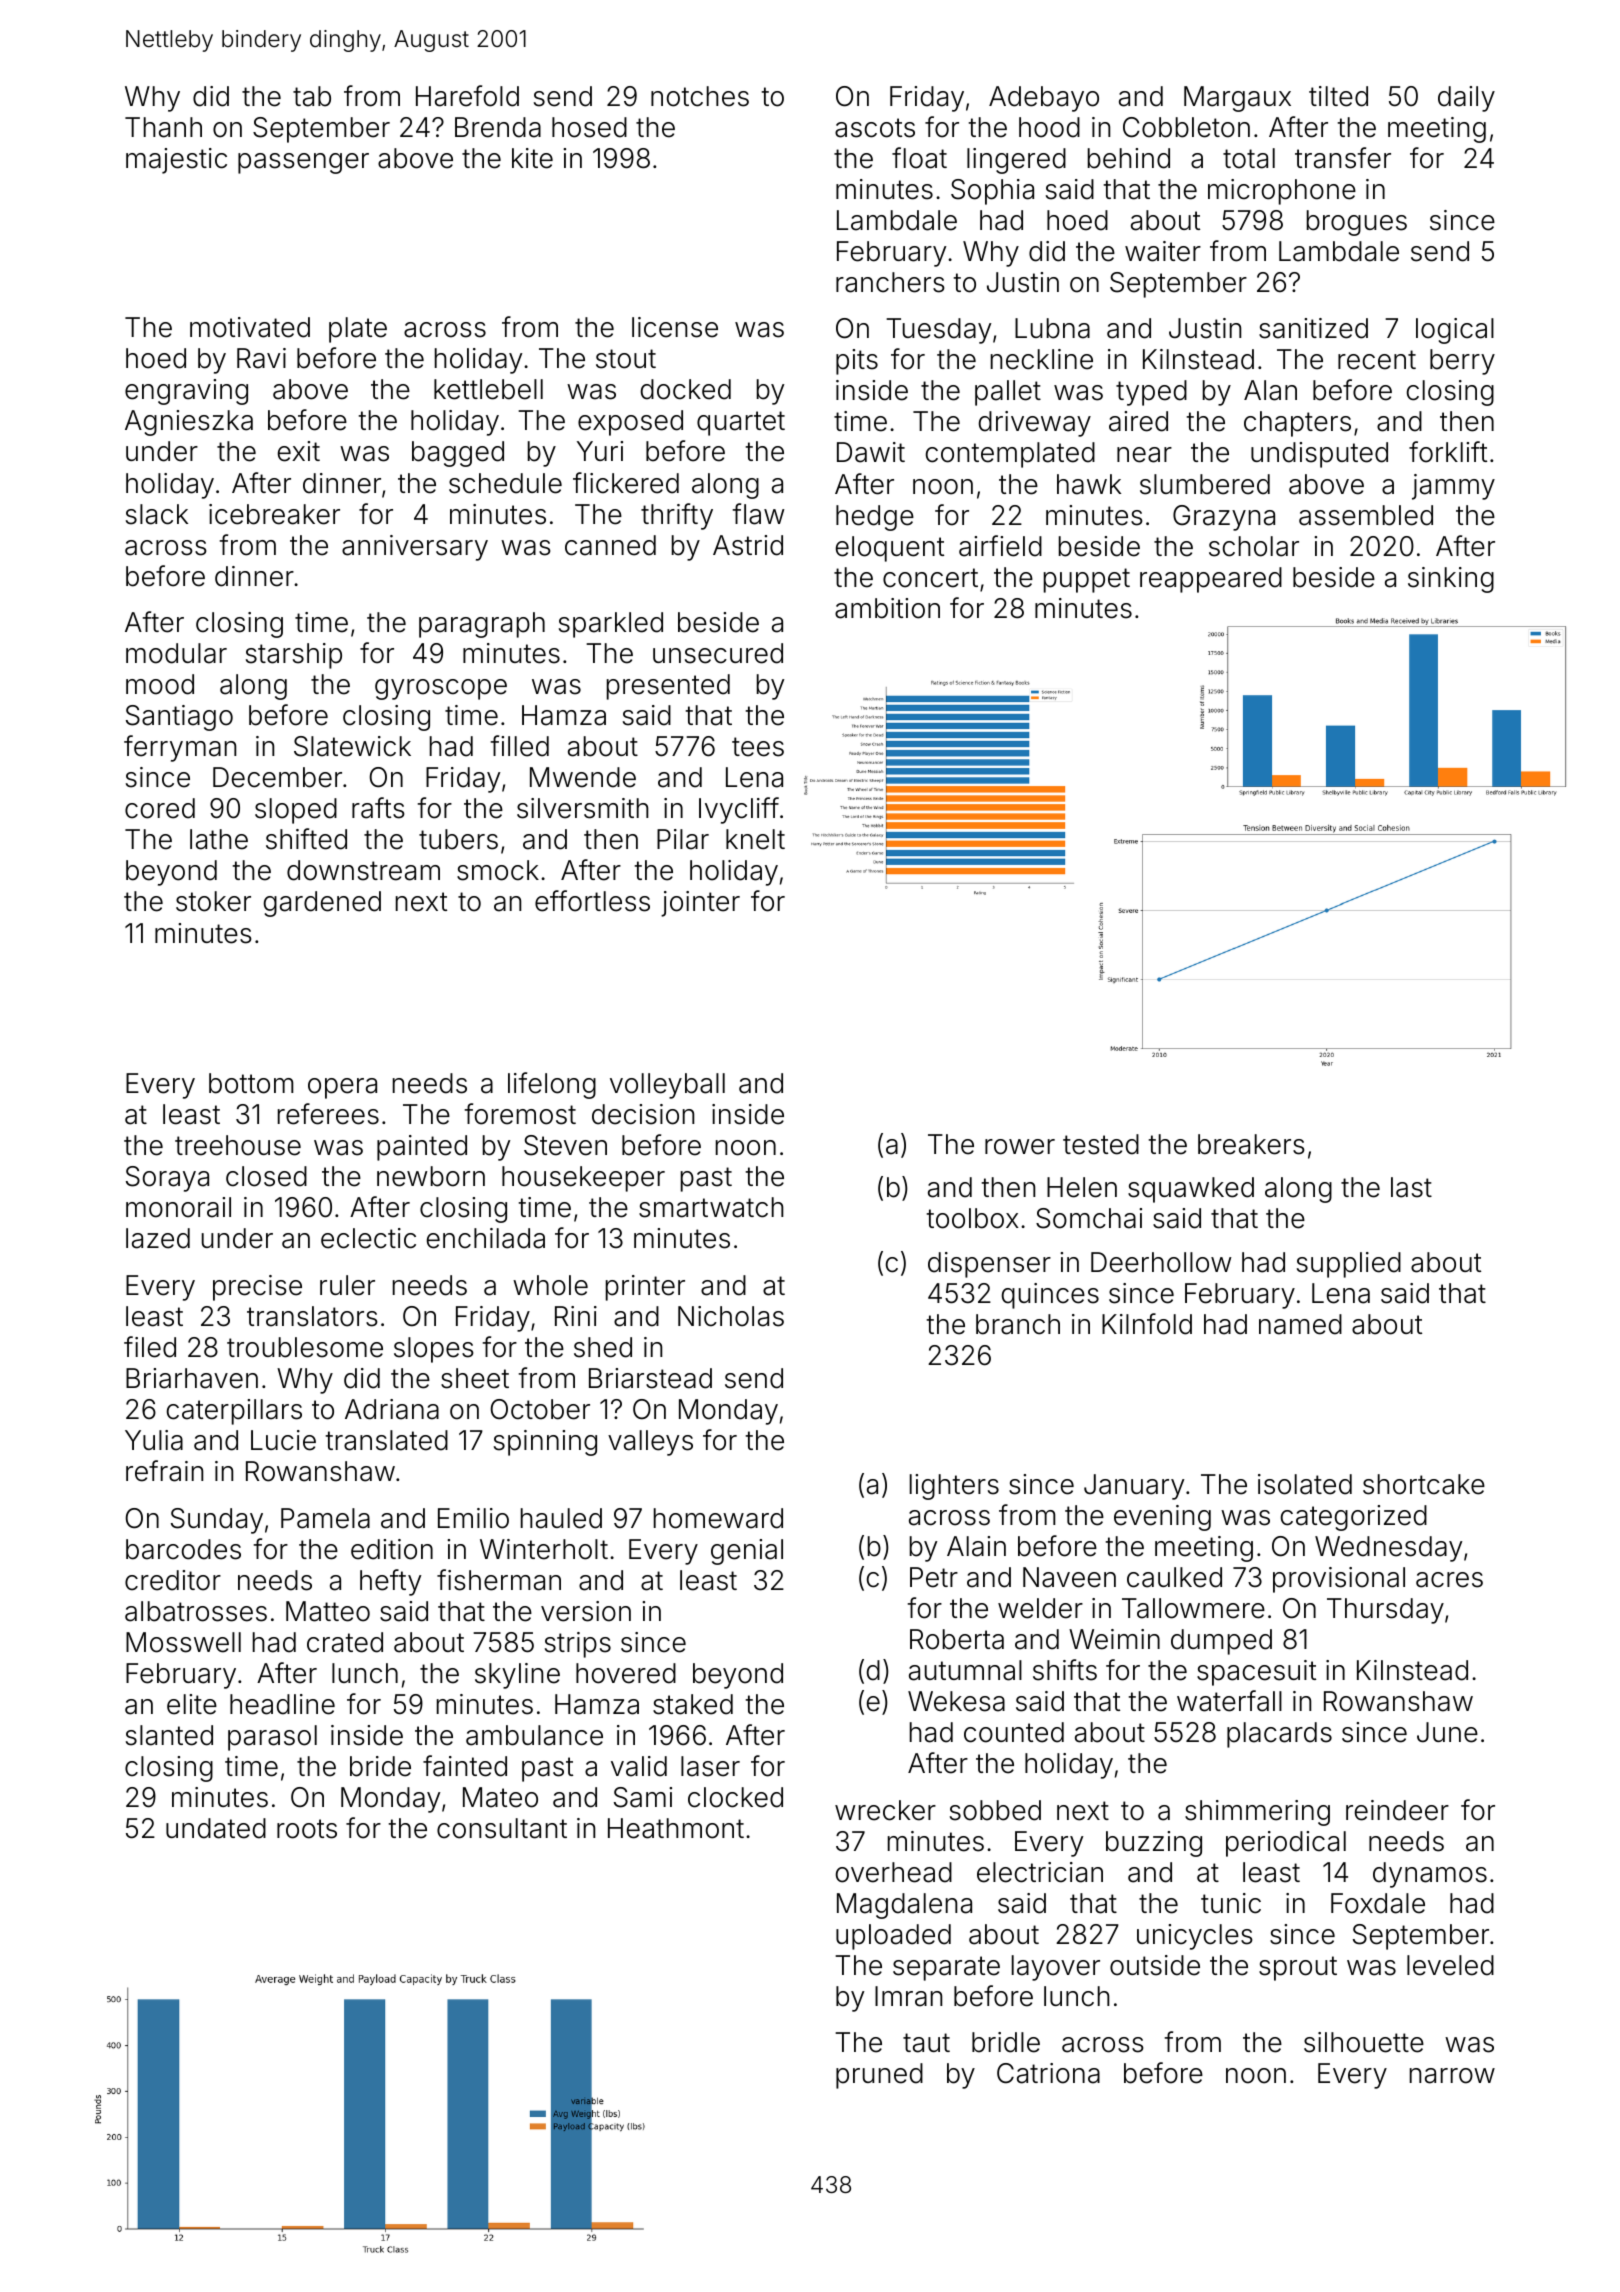 Image resolution: width=1620 pixels, height=2292 pixels. What do you see at coordinates (467, 96) in the document?
I see `Harefold` at bounding box center [467, 96].
